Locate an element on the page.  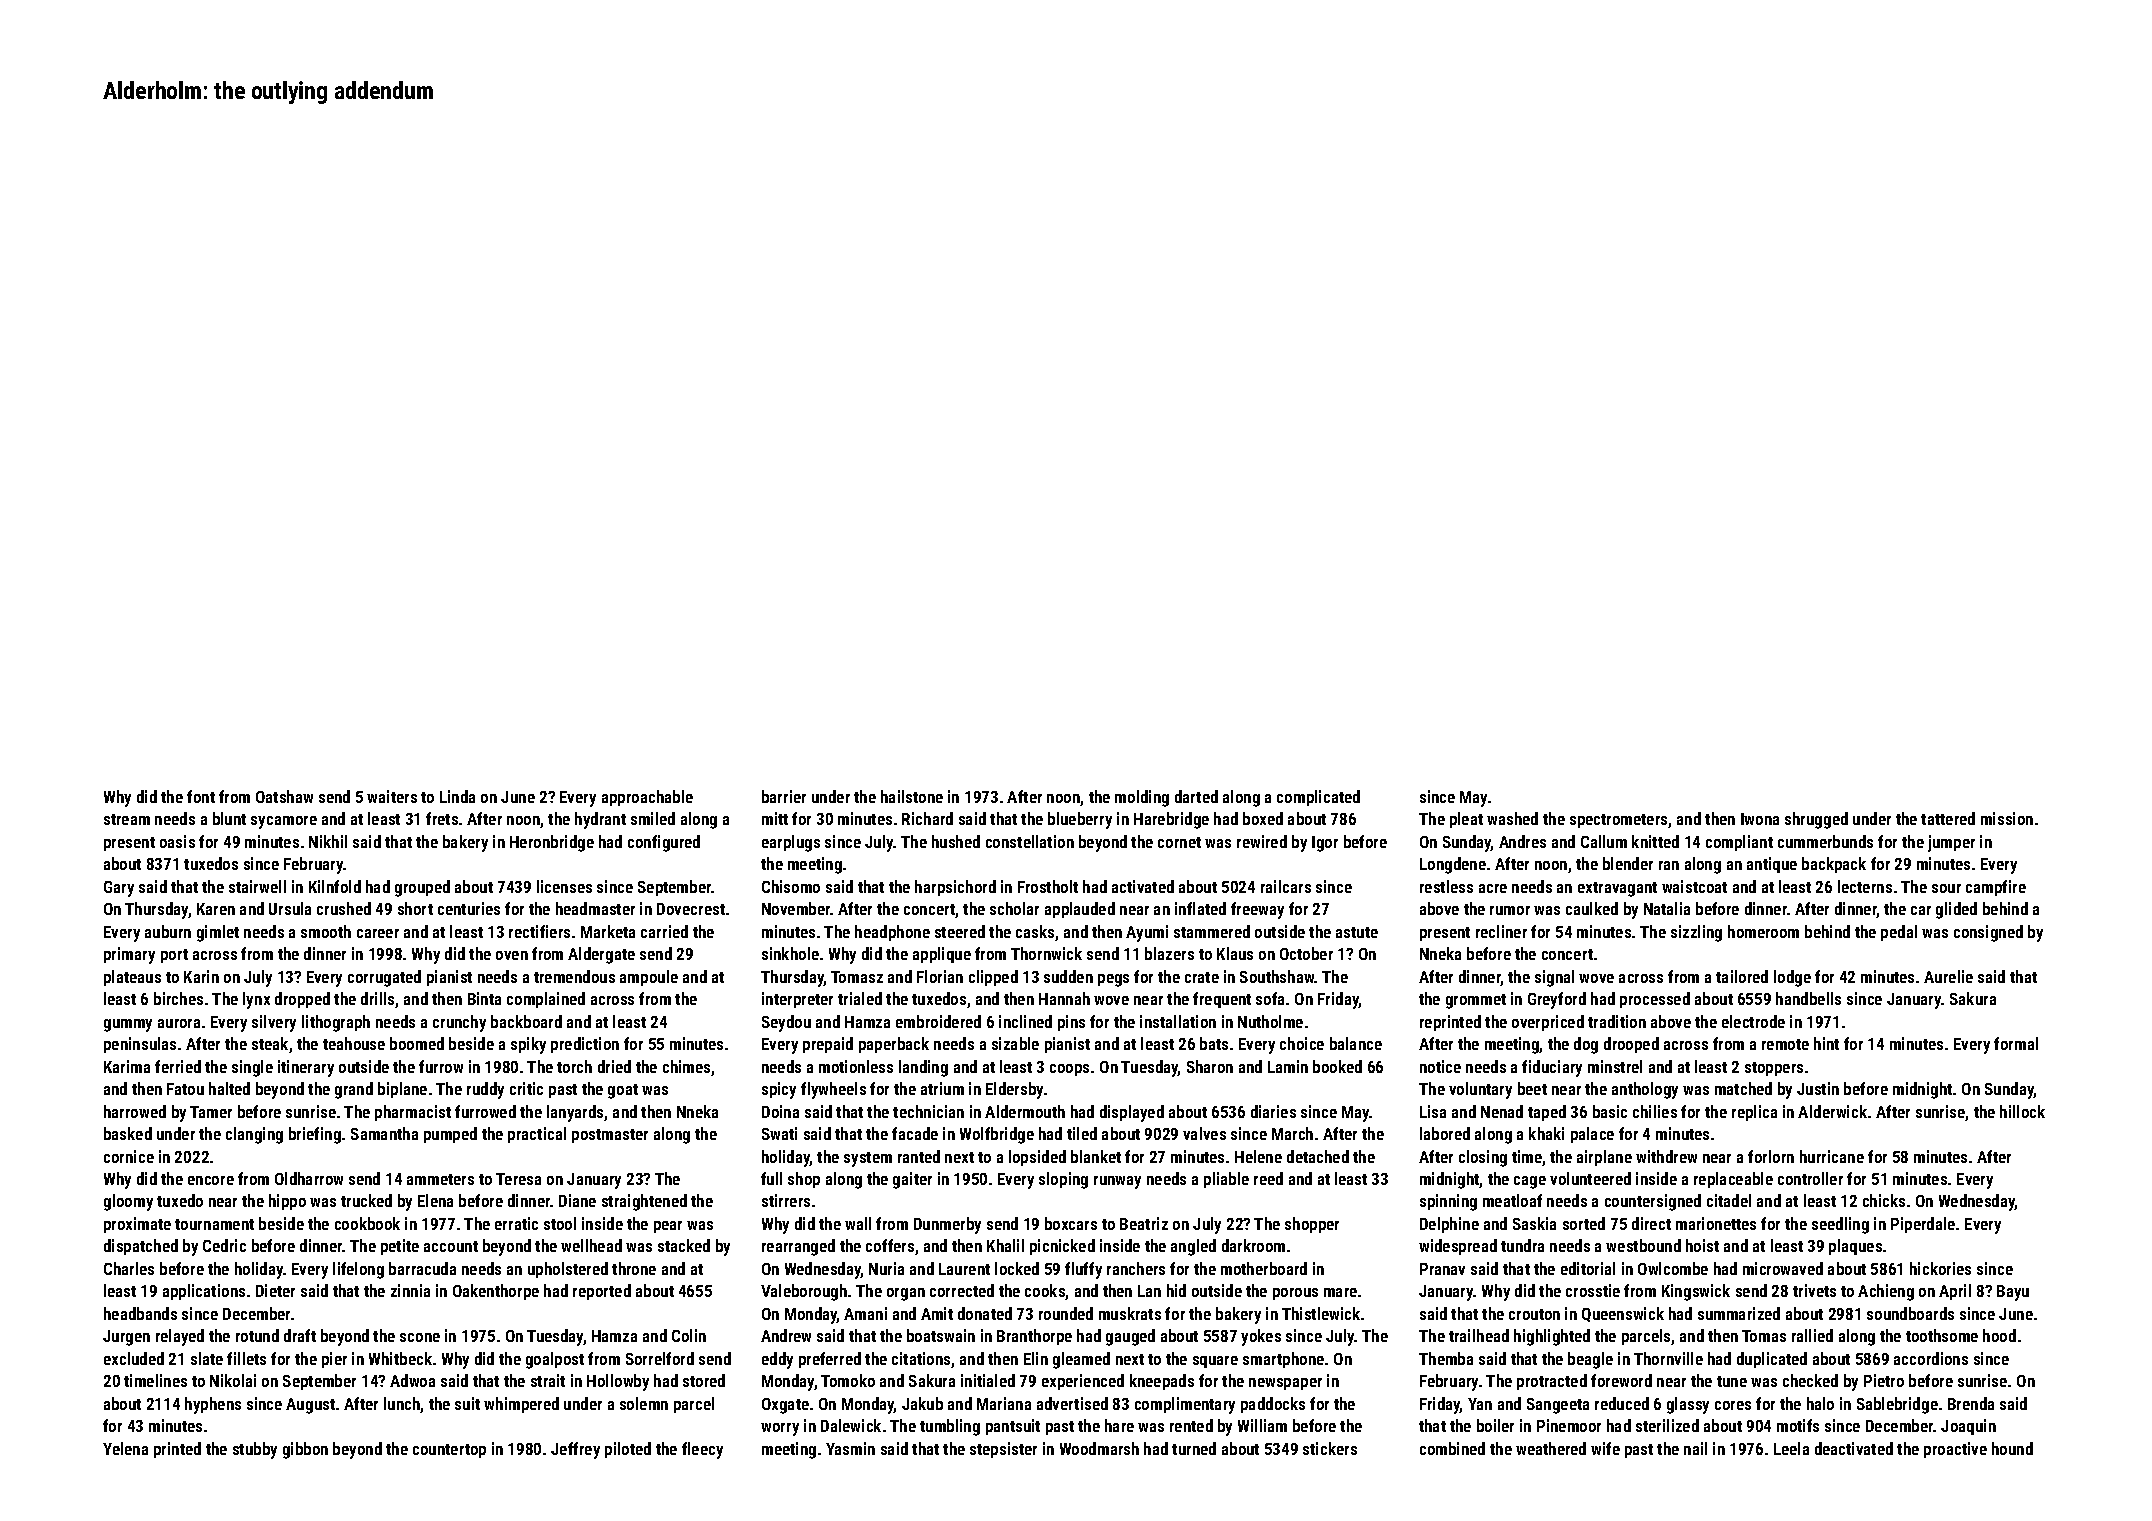
homeroom is located at coordinates (1763, 931).
